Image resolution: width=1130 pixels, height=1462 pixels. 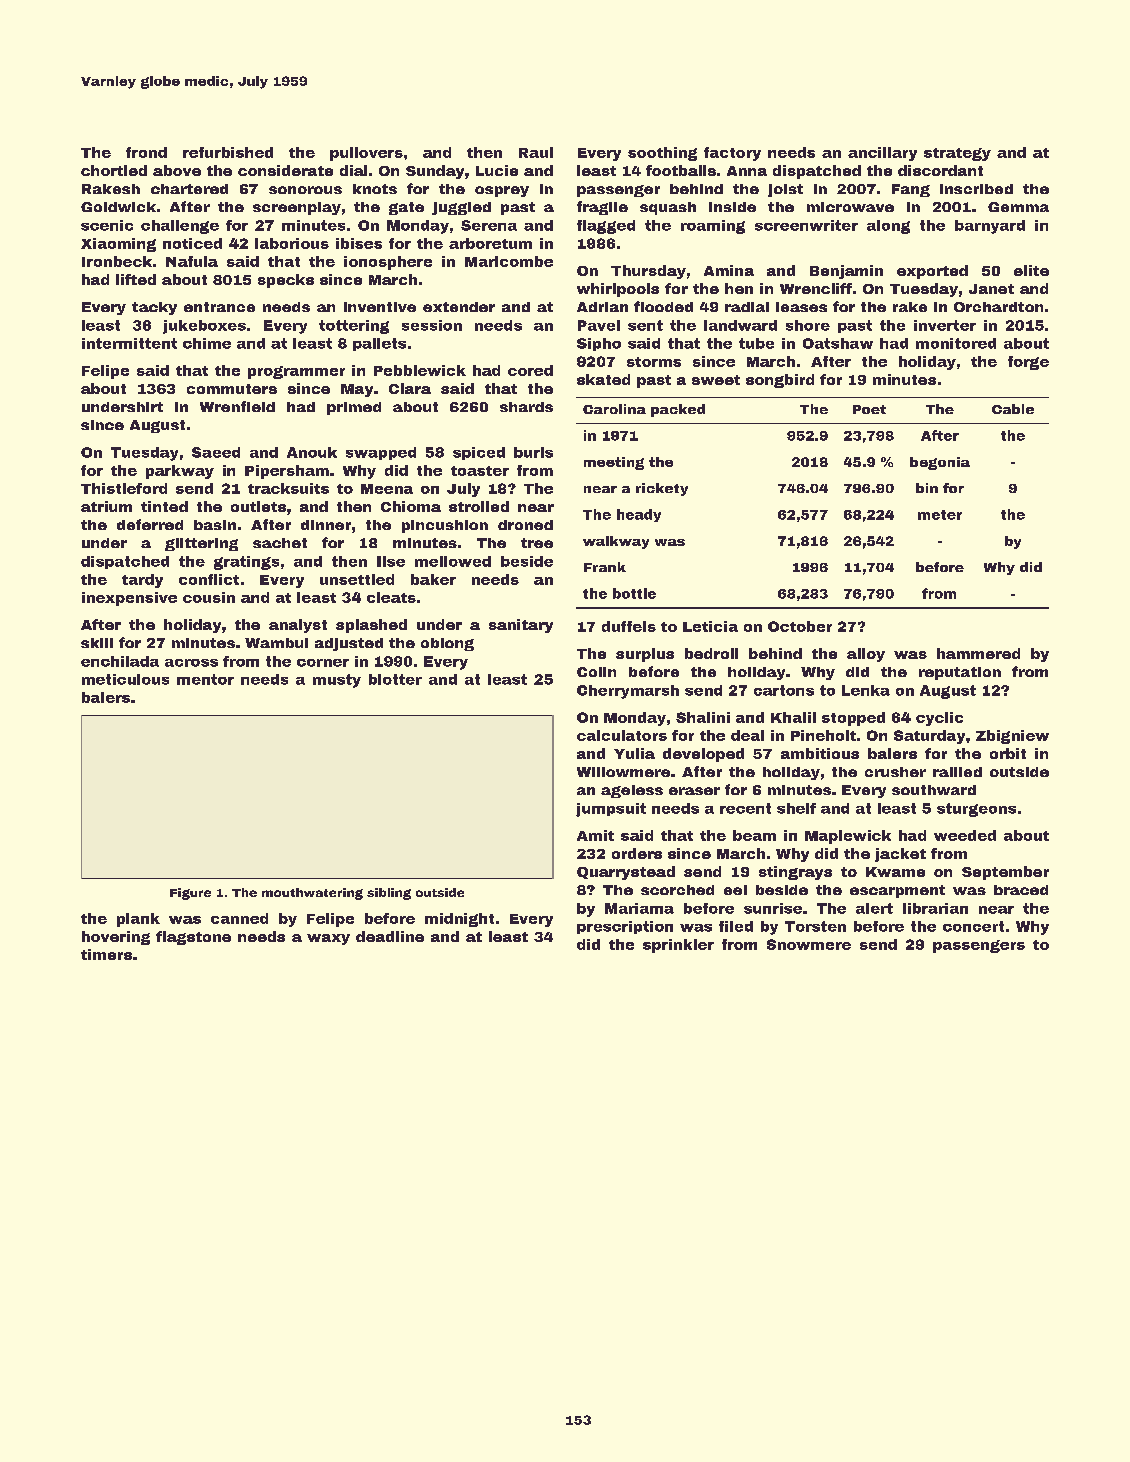 I want to click on meter, so click(x=940, y=515).
